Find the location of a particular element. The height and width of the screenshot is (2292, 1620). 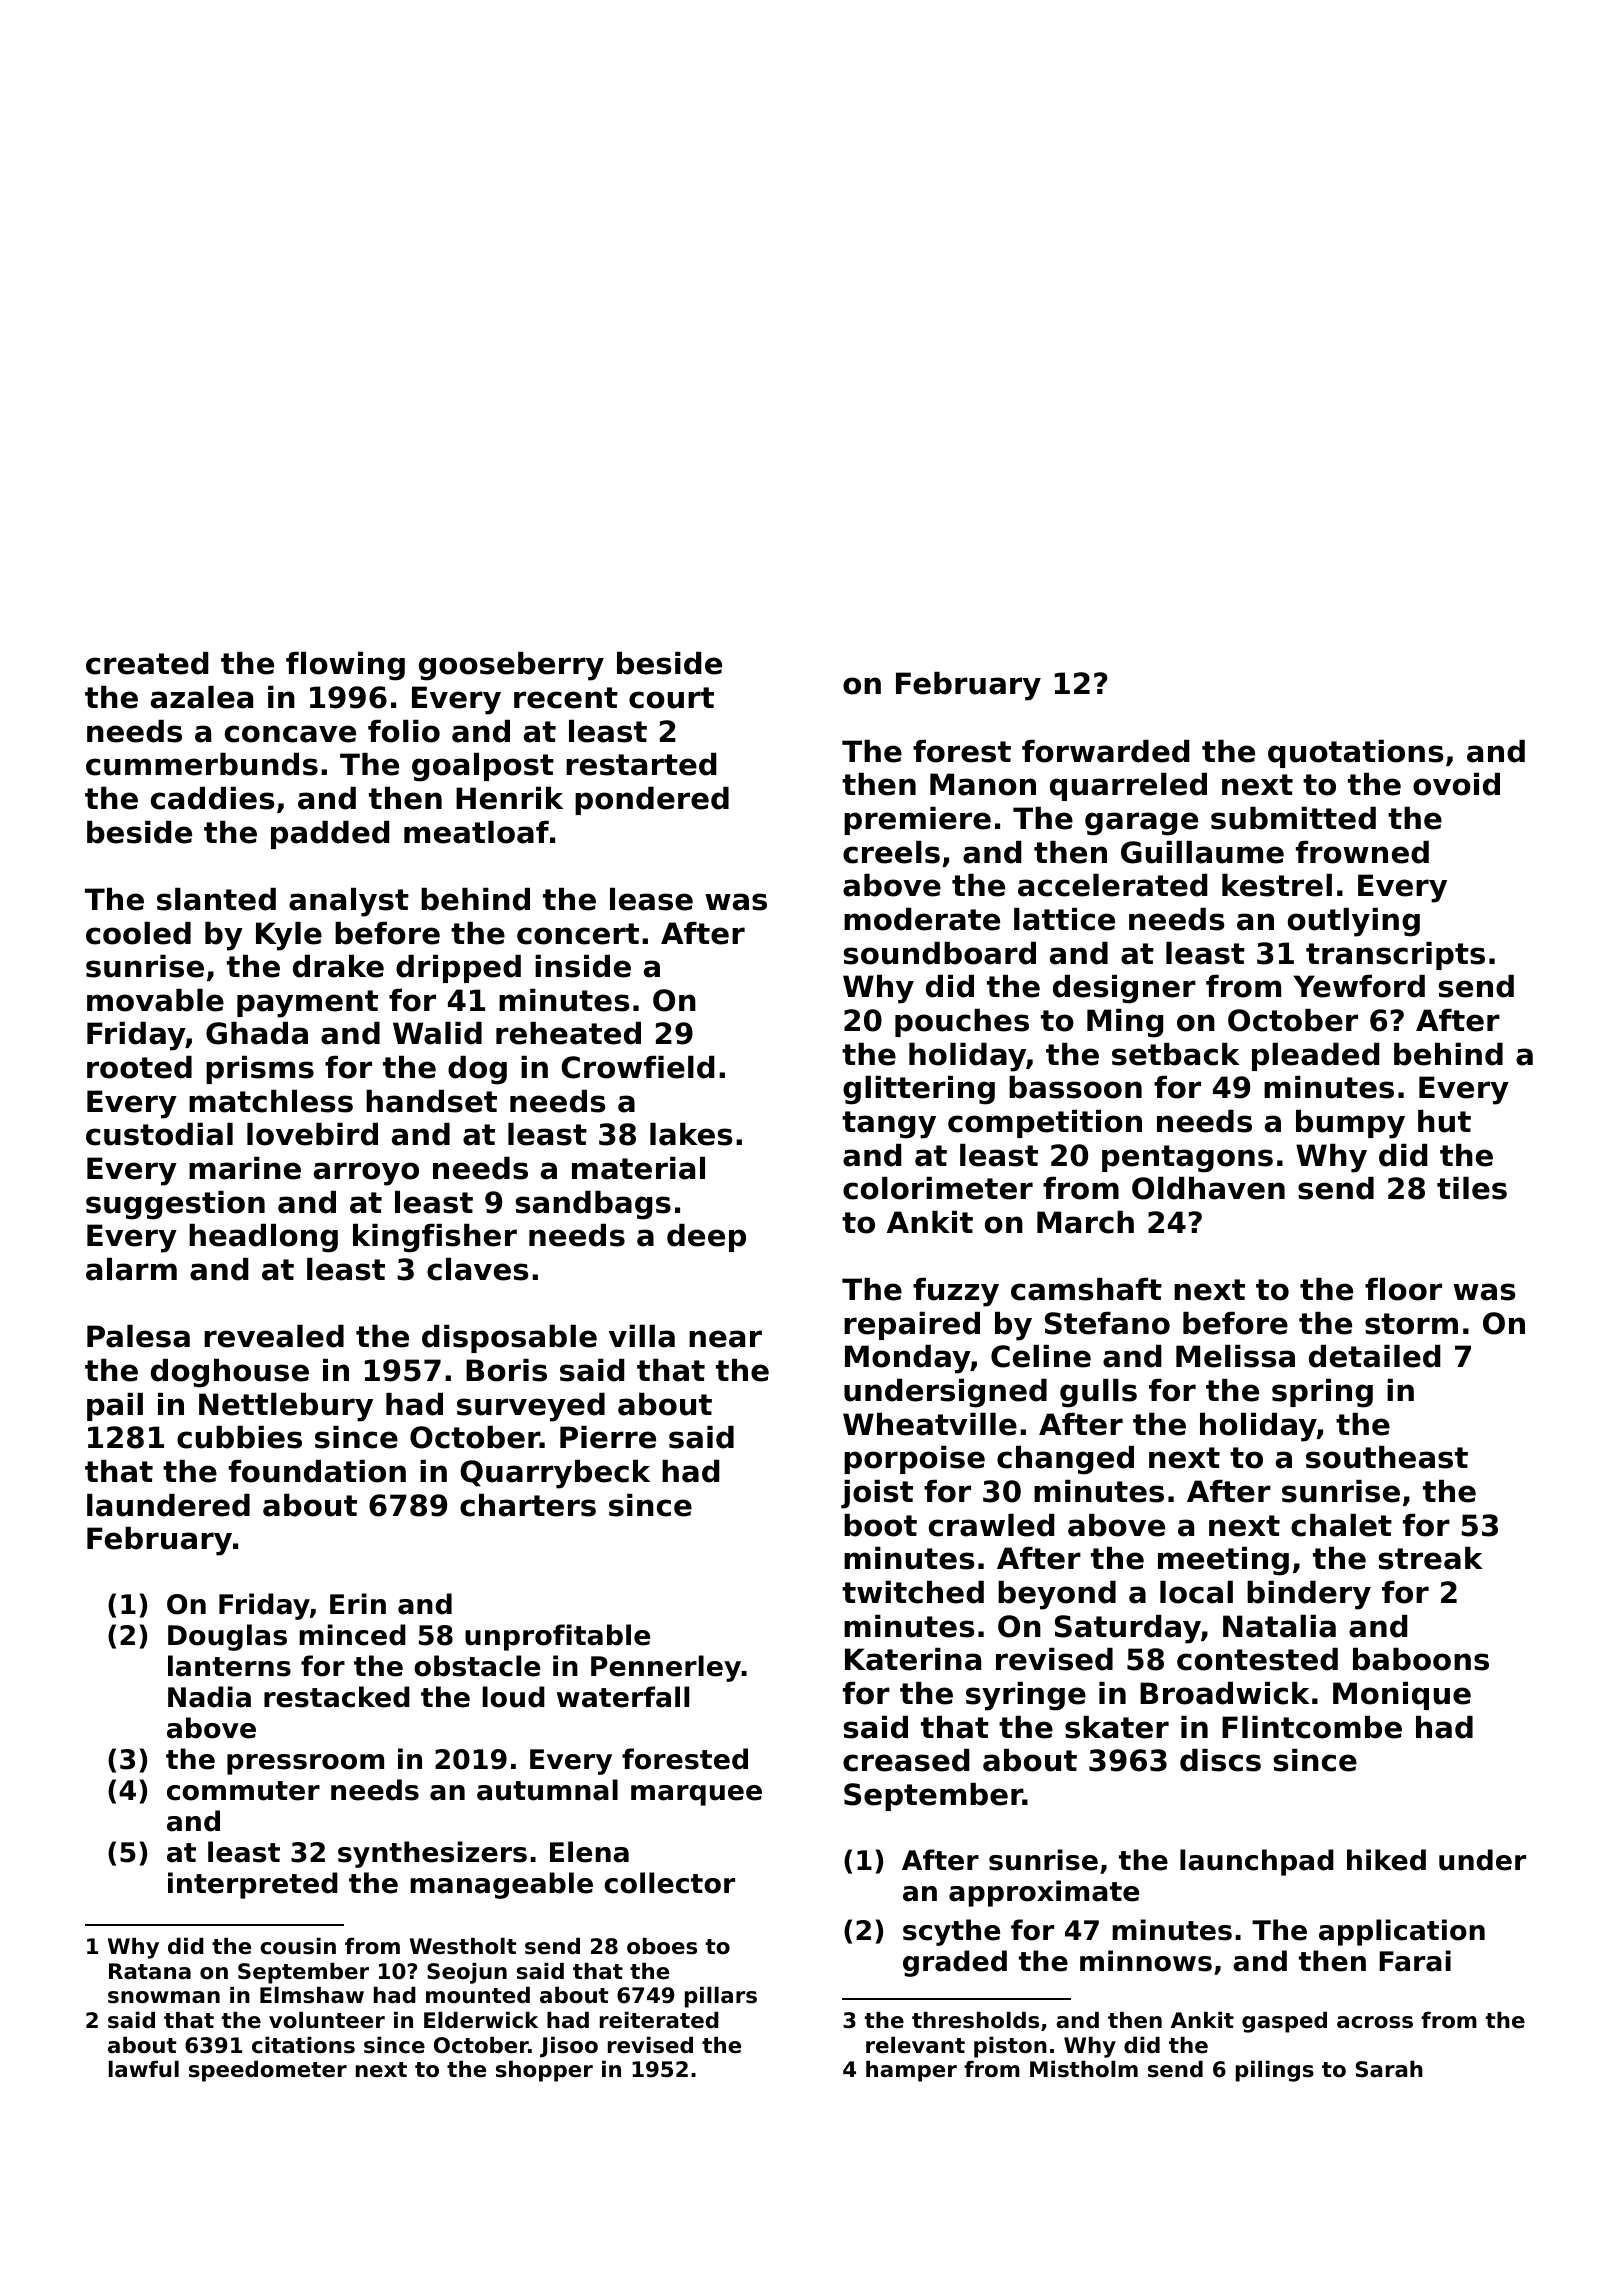

forwarded is located at coordinates (1105, 751).
